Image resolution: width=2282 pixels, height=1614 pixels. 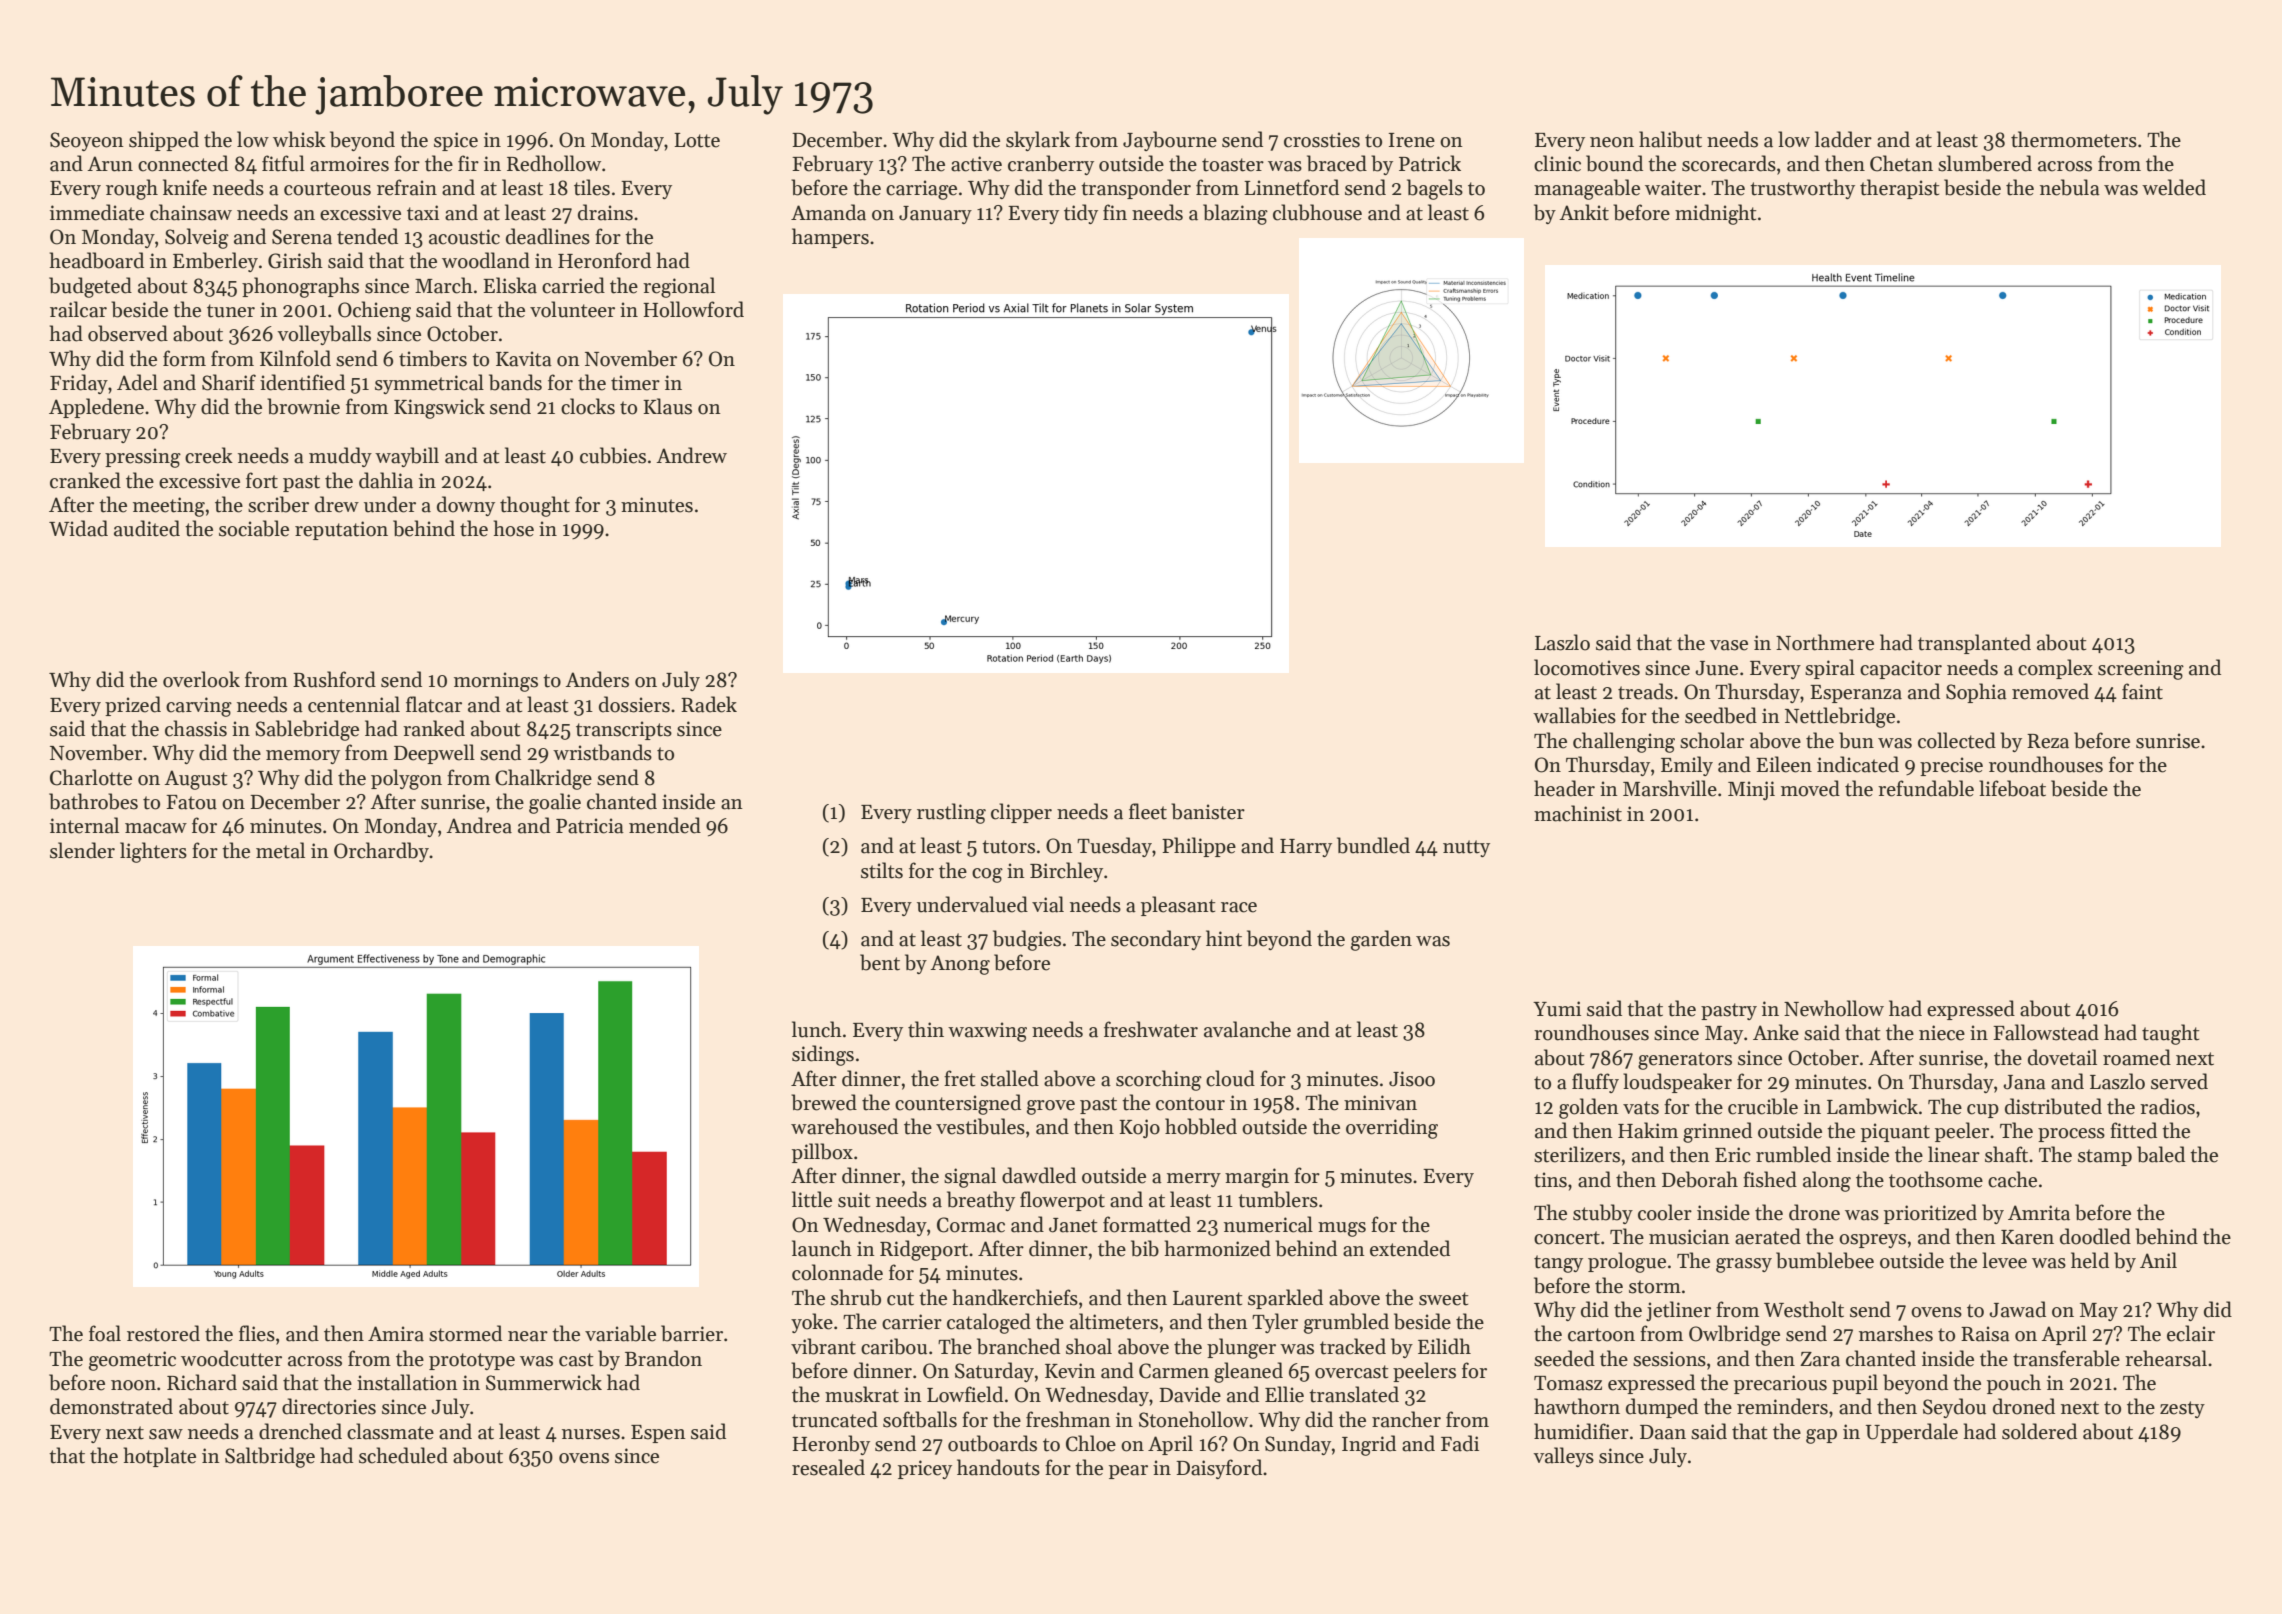 I want to click on carriage, so click(x=921, y=190).
